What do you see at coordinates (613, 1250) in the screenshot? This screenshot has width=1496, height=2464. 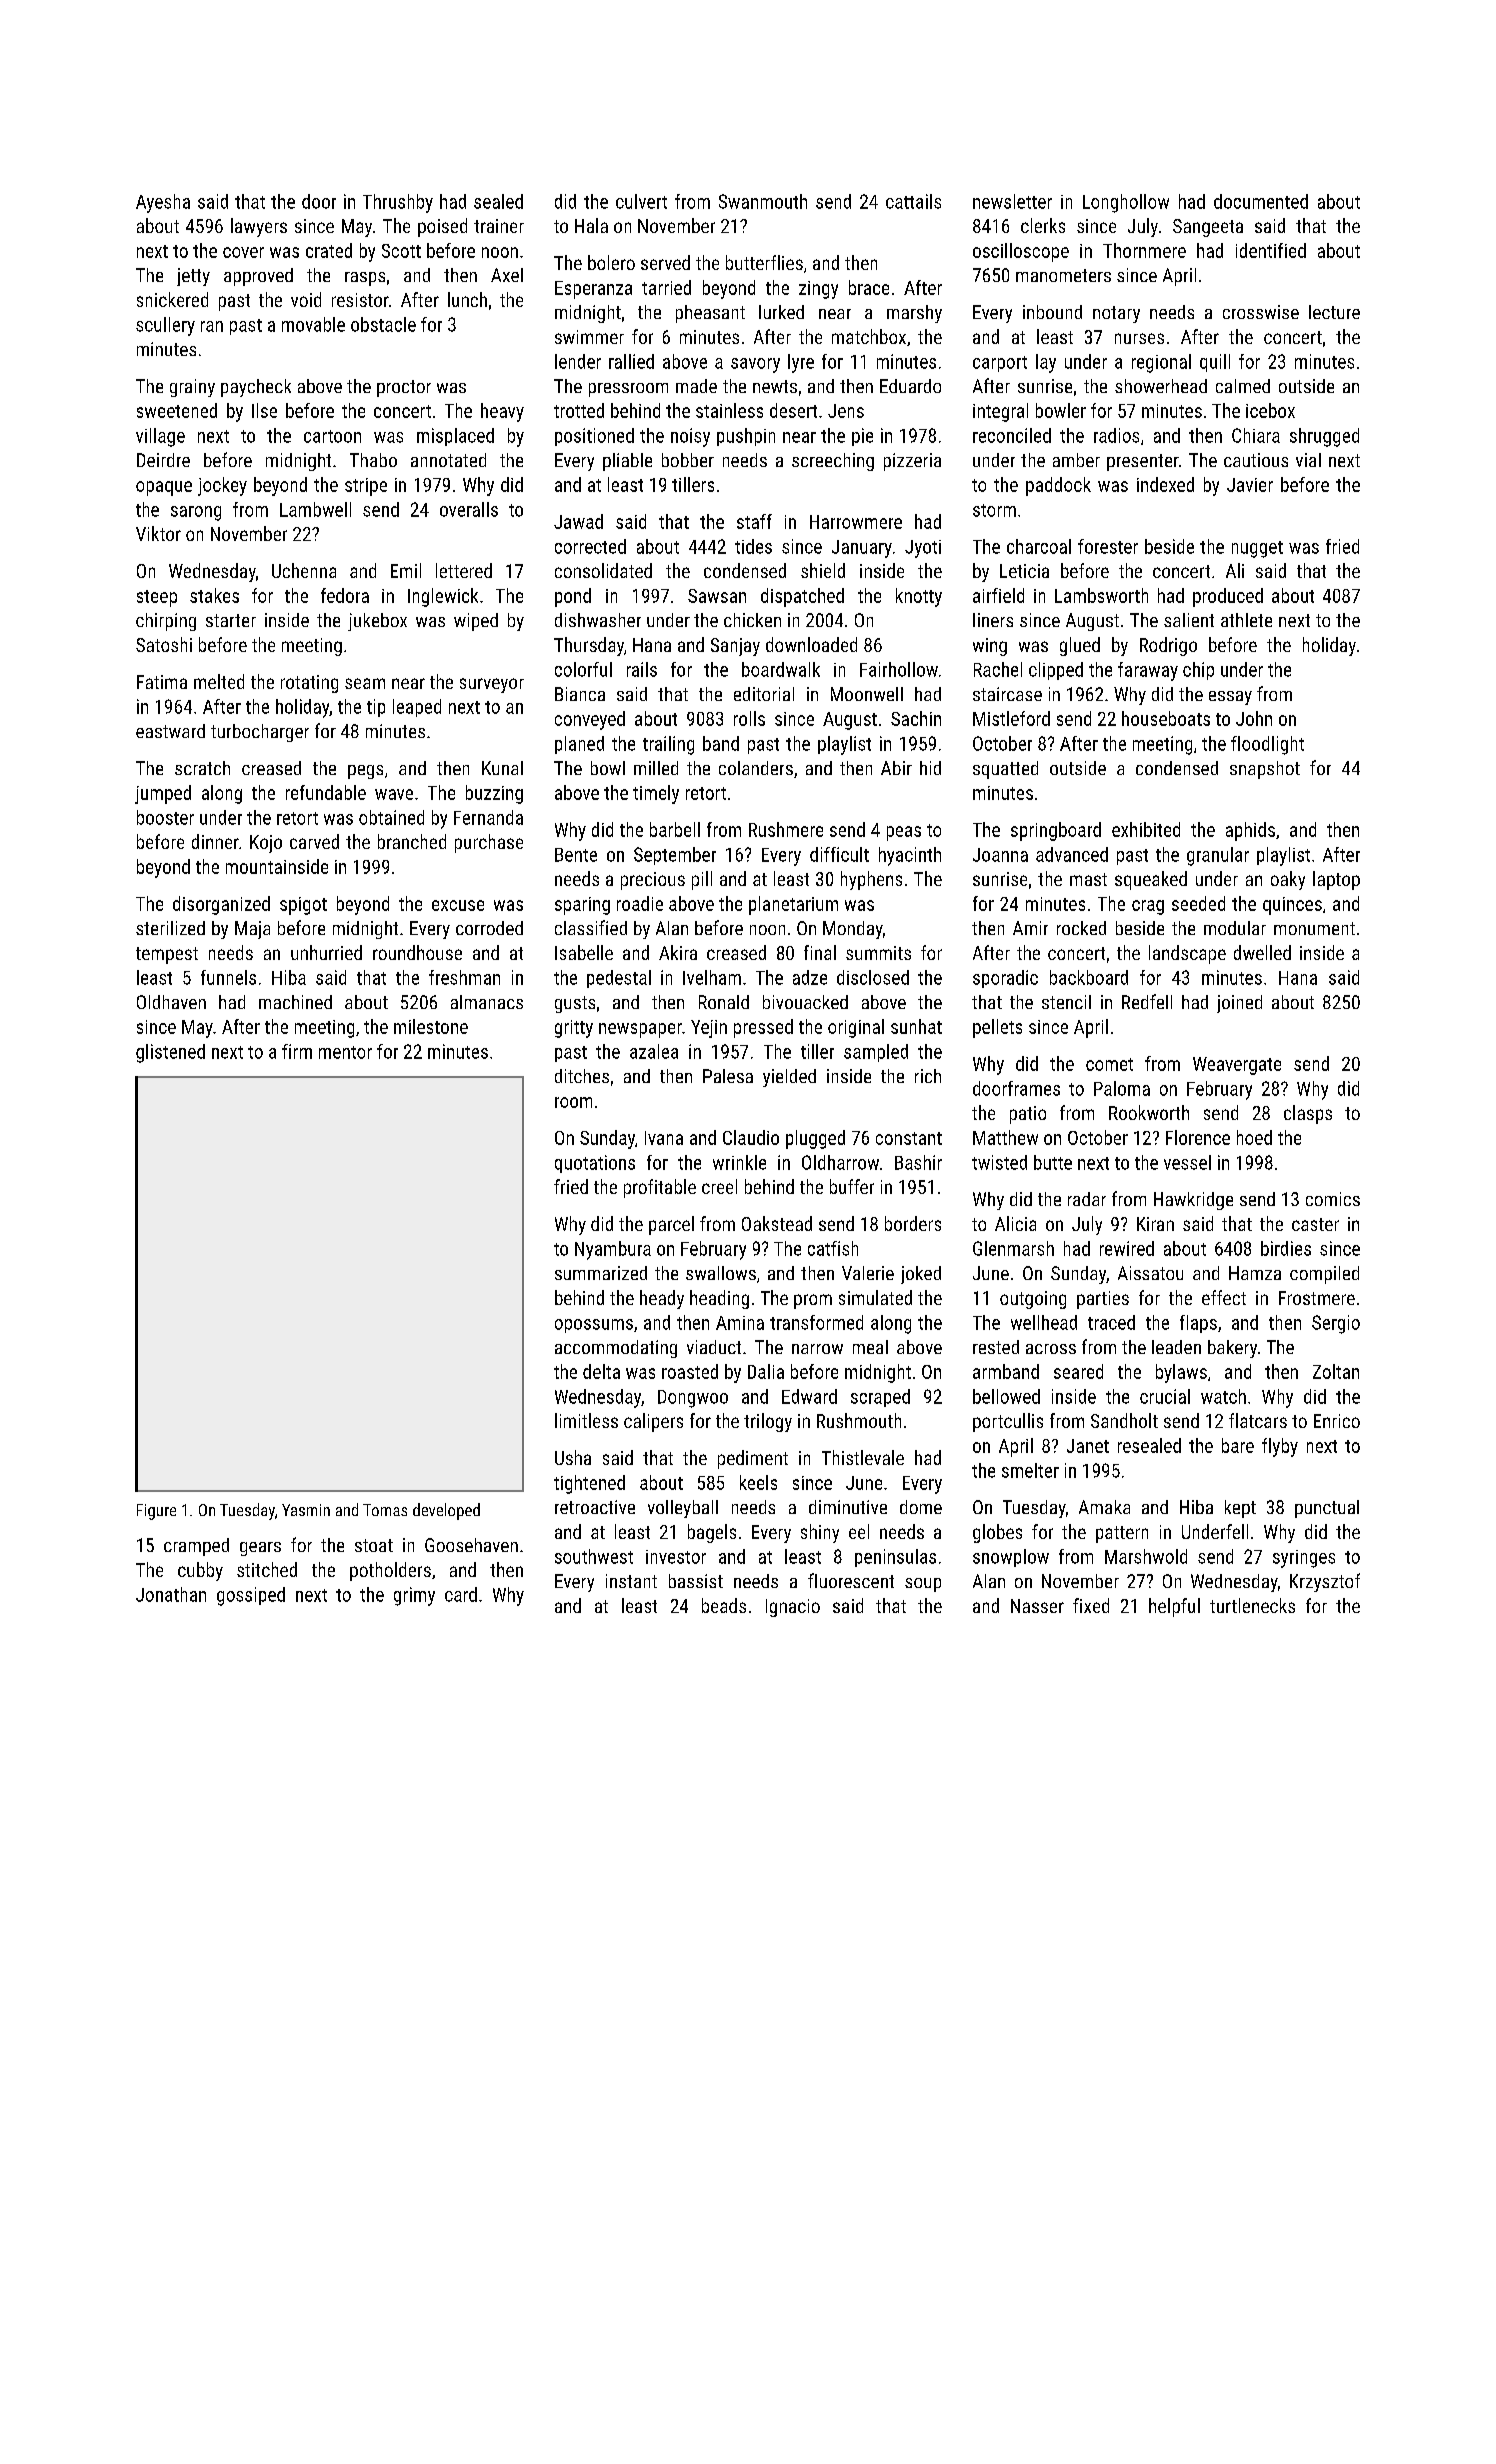 I see `Nyambura` at bounding box center [613, 1250].
